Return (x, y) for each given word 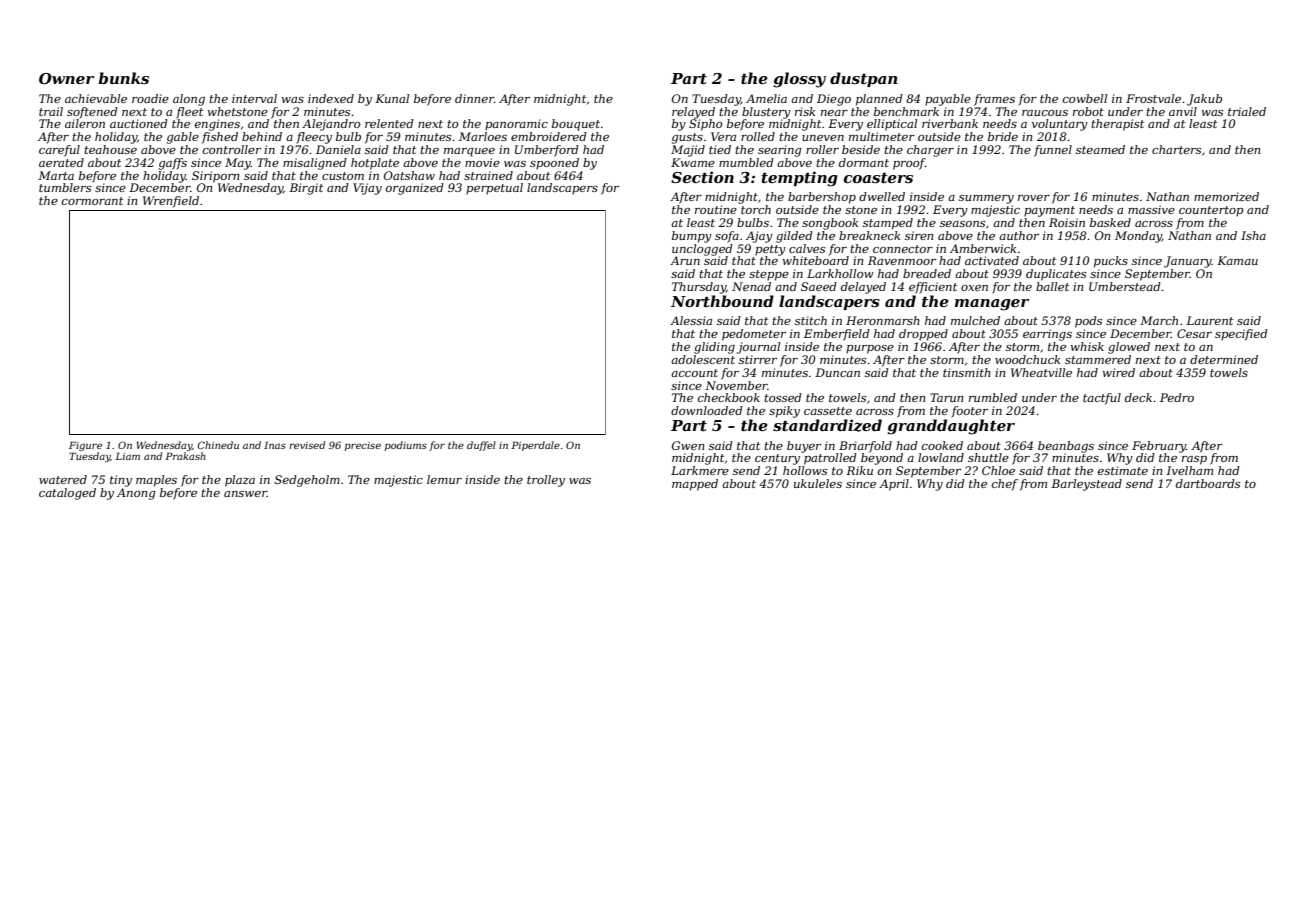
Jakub (1204, 100)
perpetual (494, 189)
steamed (1100, 149)
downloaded (707, 410)
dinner (474, 98)
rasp (1194, 460)
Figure (85, 446)
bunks (123, 78)
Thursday (699, 288)
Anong (136, 494)
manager (992, 305)
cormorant (92, 201)
